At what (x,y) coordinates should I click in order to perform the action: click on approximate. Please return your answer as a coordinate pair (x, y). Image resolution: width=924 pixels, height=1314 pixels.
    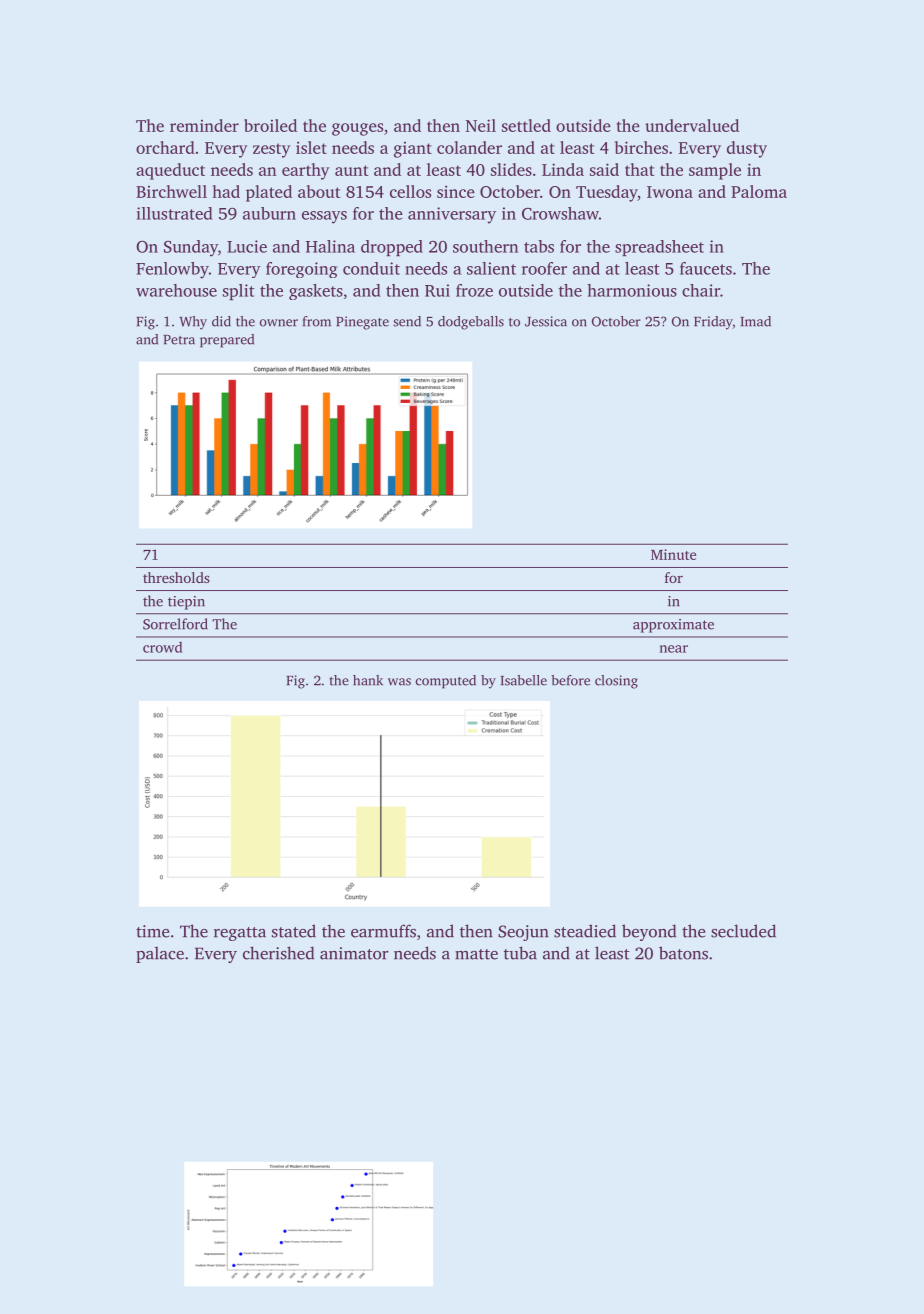
    Looking at the image, I should click on (673, 626).
